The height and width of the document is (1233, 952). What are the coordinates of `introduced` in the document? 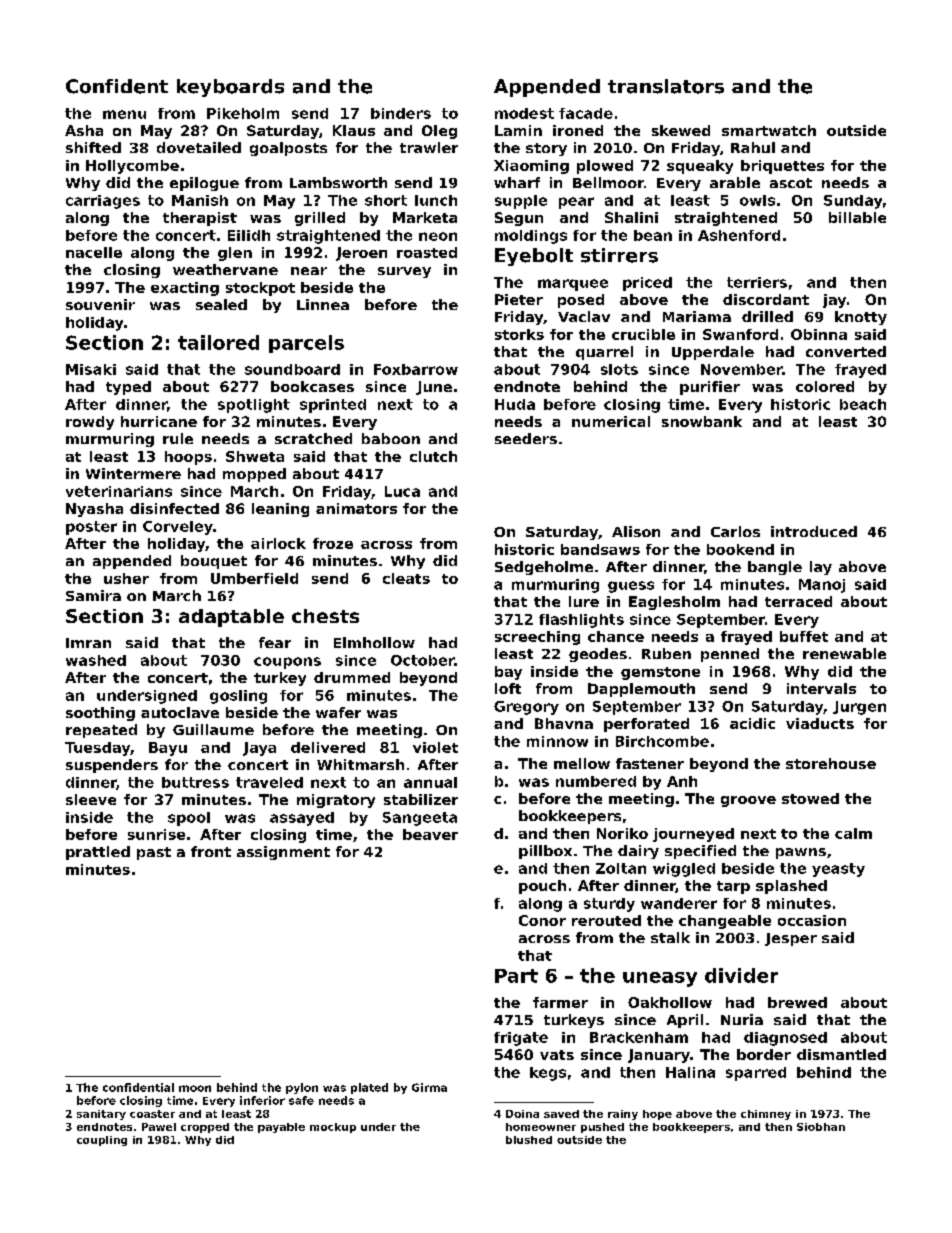 It's located at (814, 531).
